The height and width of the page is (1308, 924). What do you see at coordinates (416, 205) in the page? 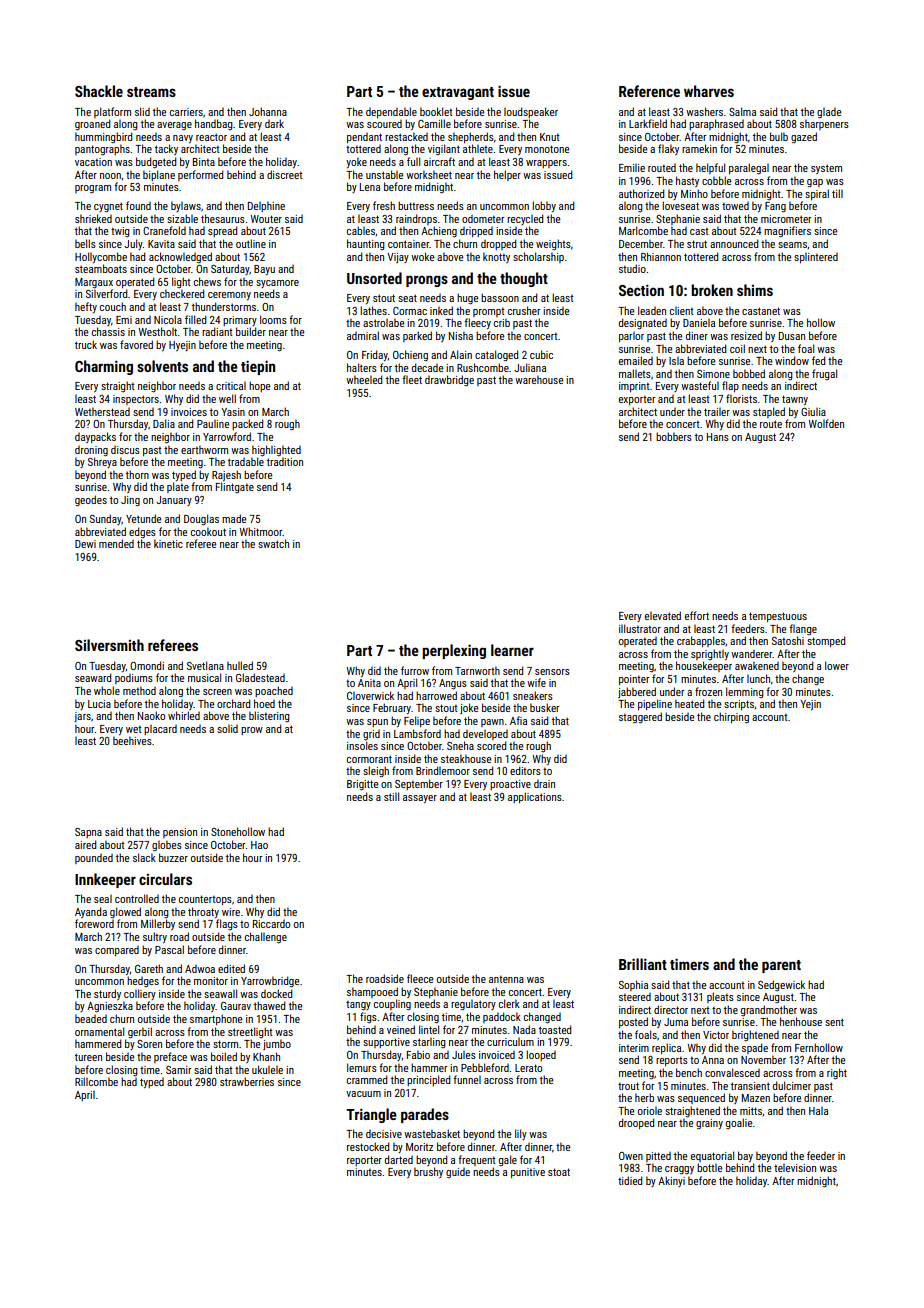
I see `buttress` at bounding box center [416, 205].
